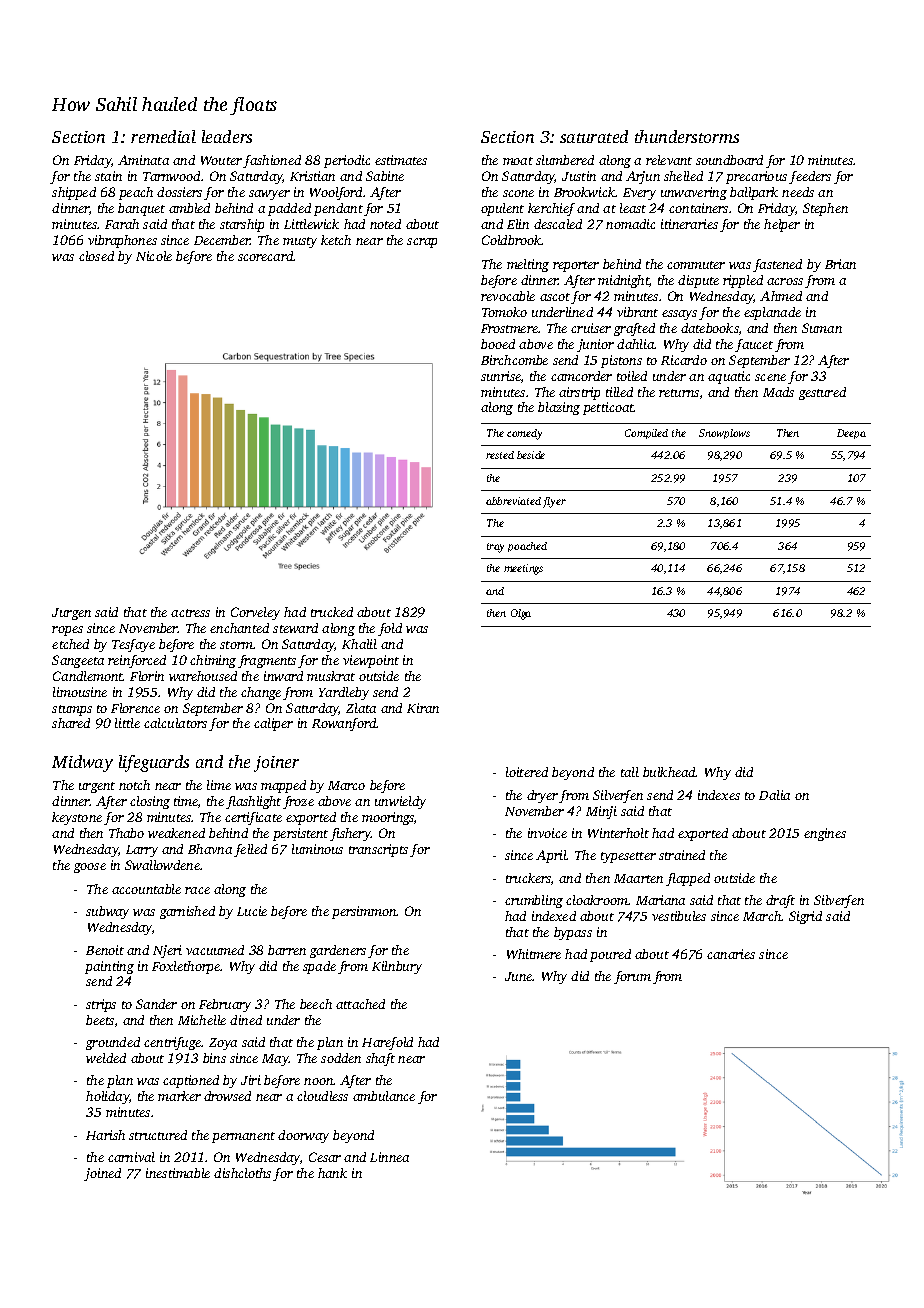  What do you see at coordinates (774, 795) in the screenshot?
I see `Dalia` at bounding box center [774, 795].
